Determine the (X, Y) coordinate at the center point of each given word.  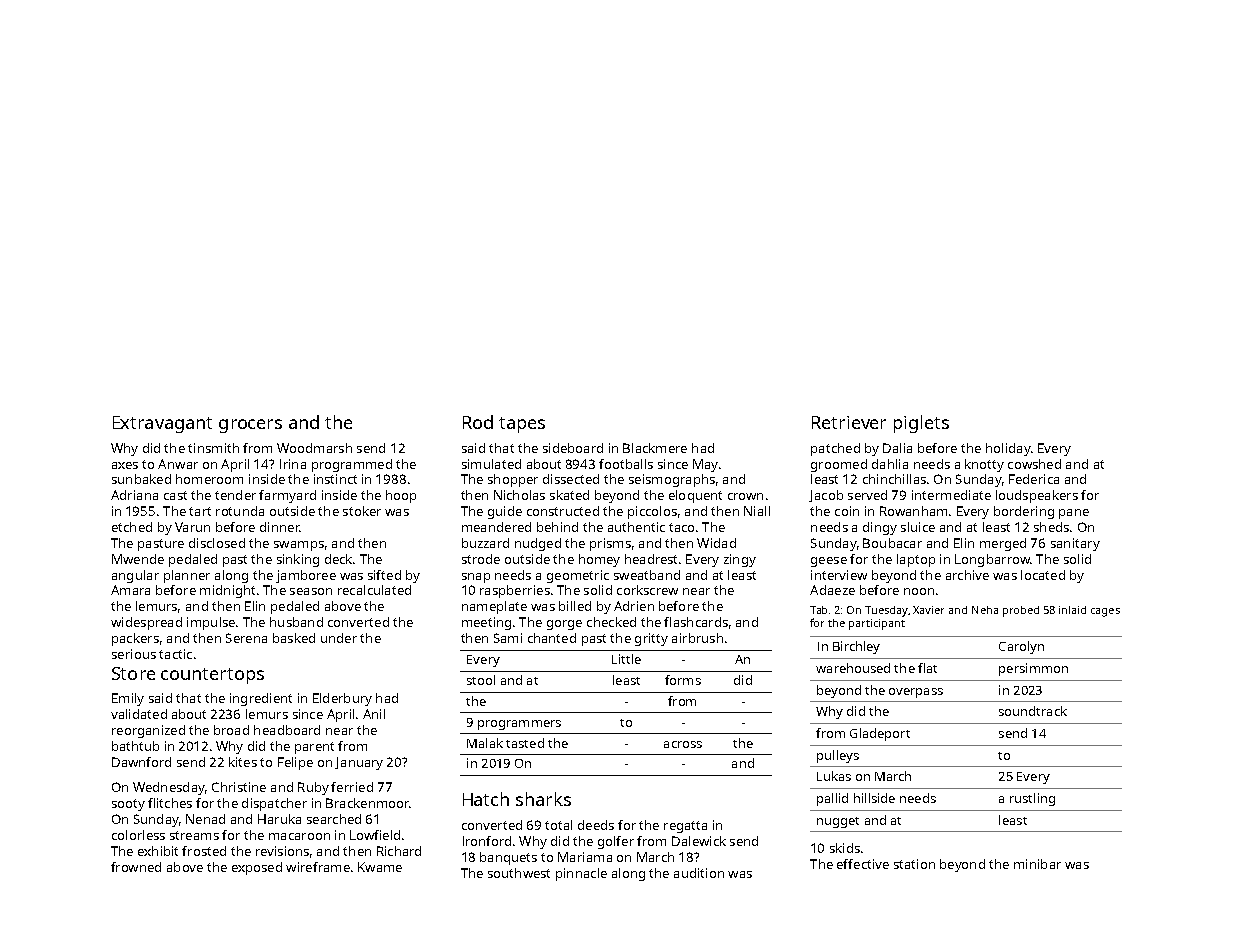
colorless (138, 835)
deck (338, 559)
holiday (1008, 449)
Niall (757, 511)
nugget (838, 822)
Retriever (849, 422)
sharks (543, 799)
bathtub (135, 746)
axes (125, 465)
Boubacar (892, 543)
